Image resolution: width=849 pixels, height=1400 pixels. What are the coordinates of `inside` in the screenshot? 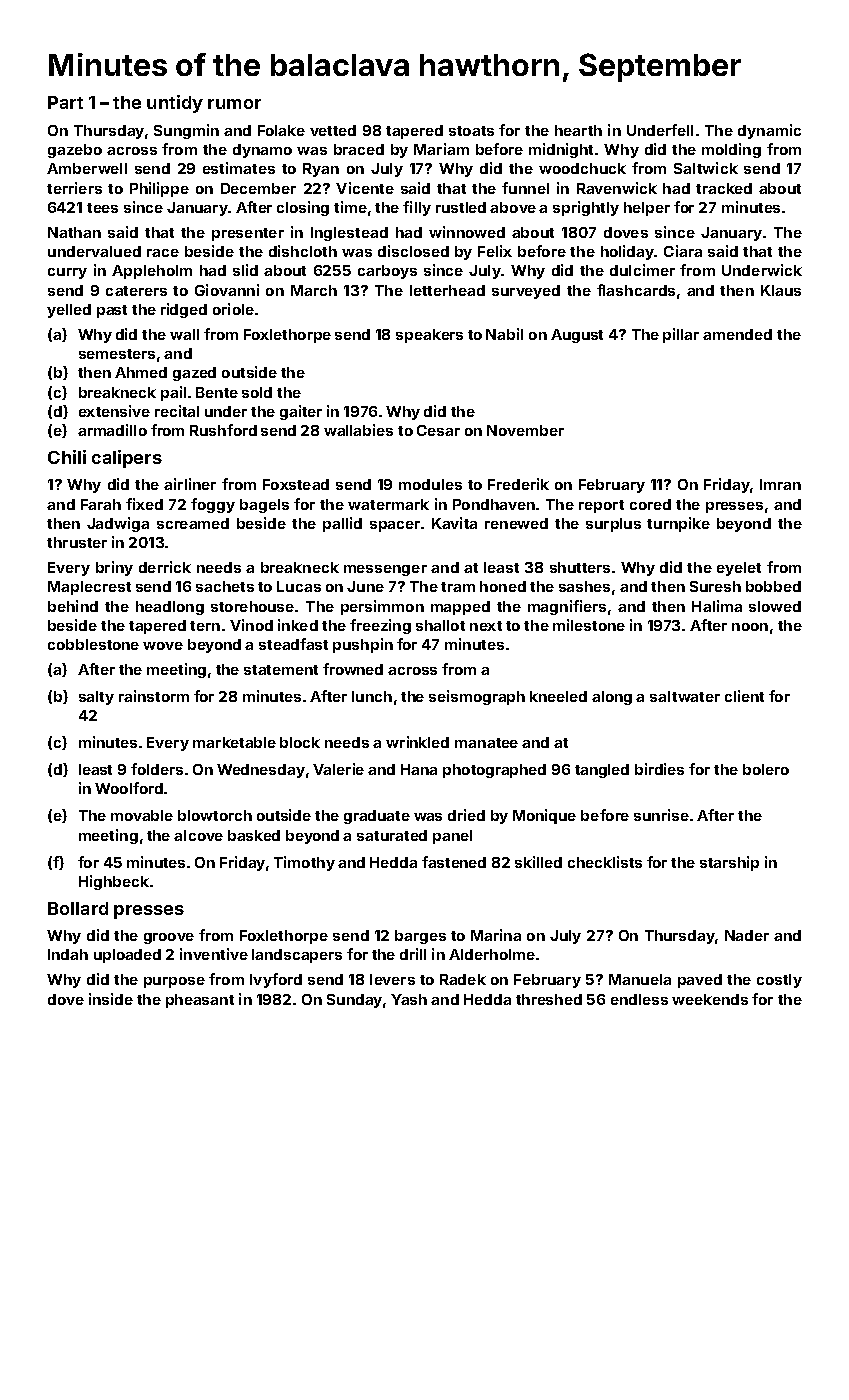 It's located at (111, 999).
